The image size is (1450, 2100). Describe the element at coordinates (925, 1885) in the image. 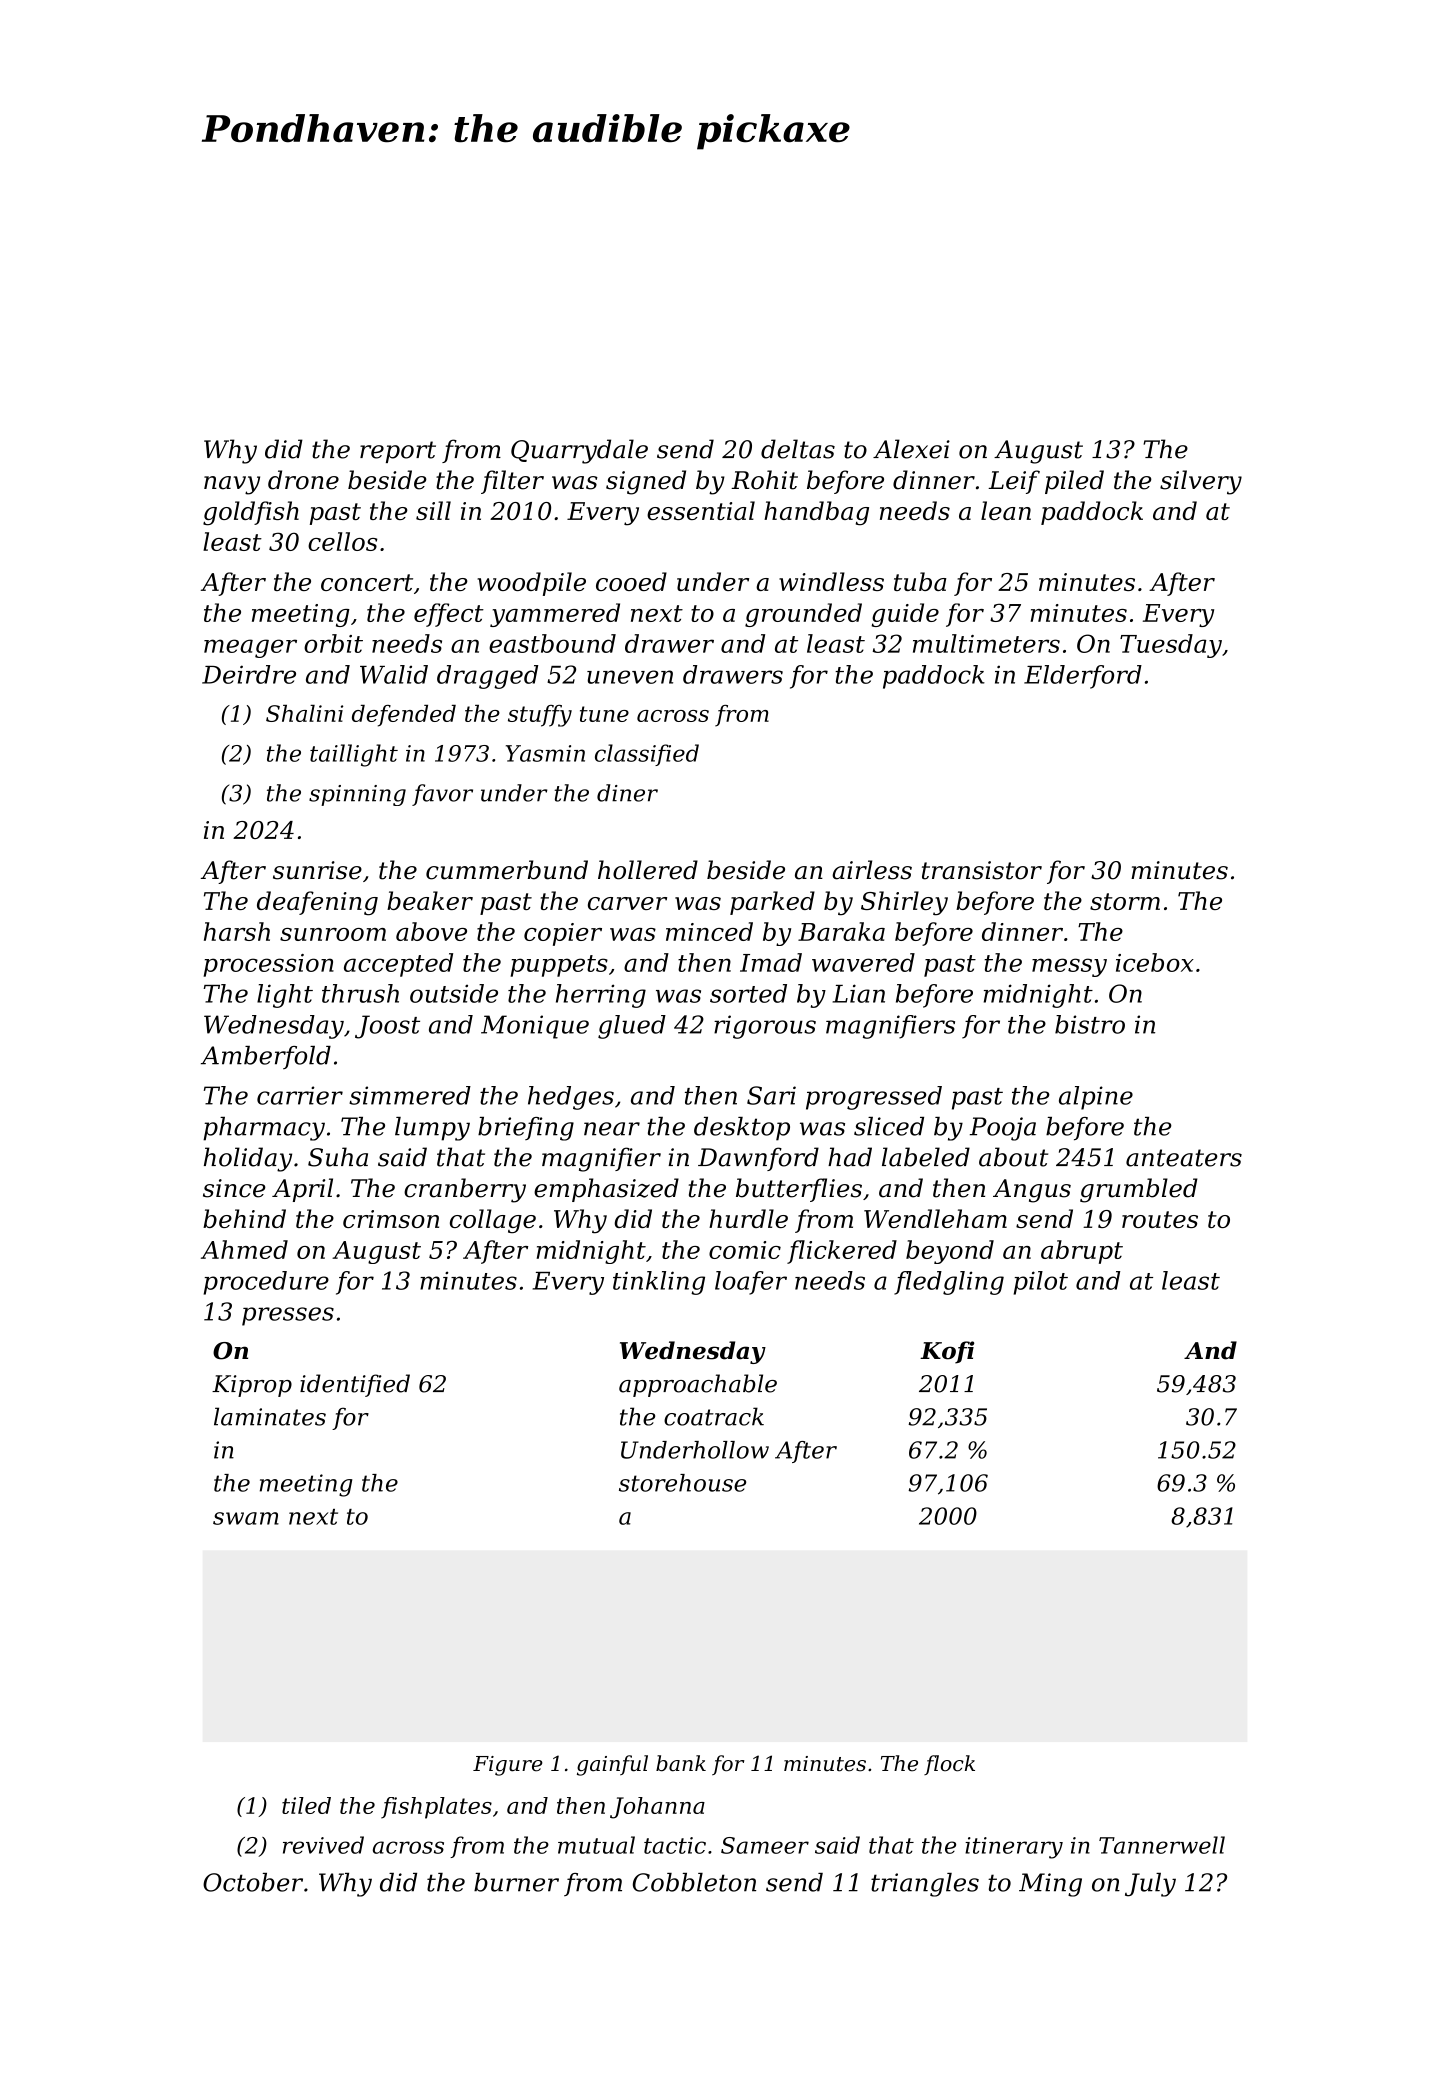

I see `triangles` at that location.
